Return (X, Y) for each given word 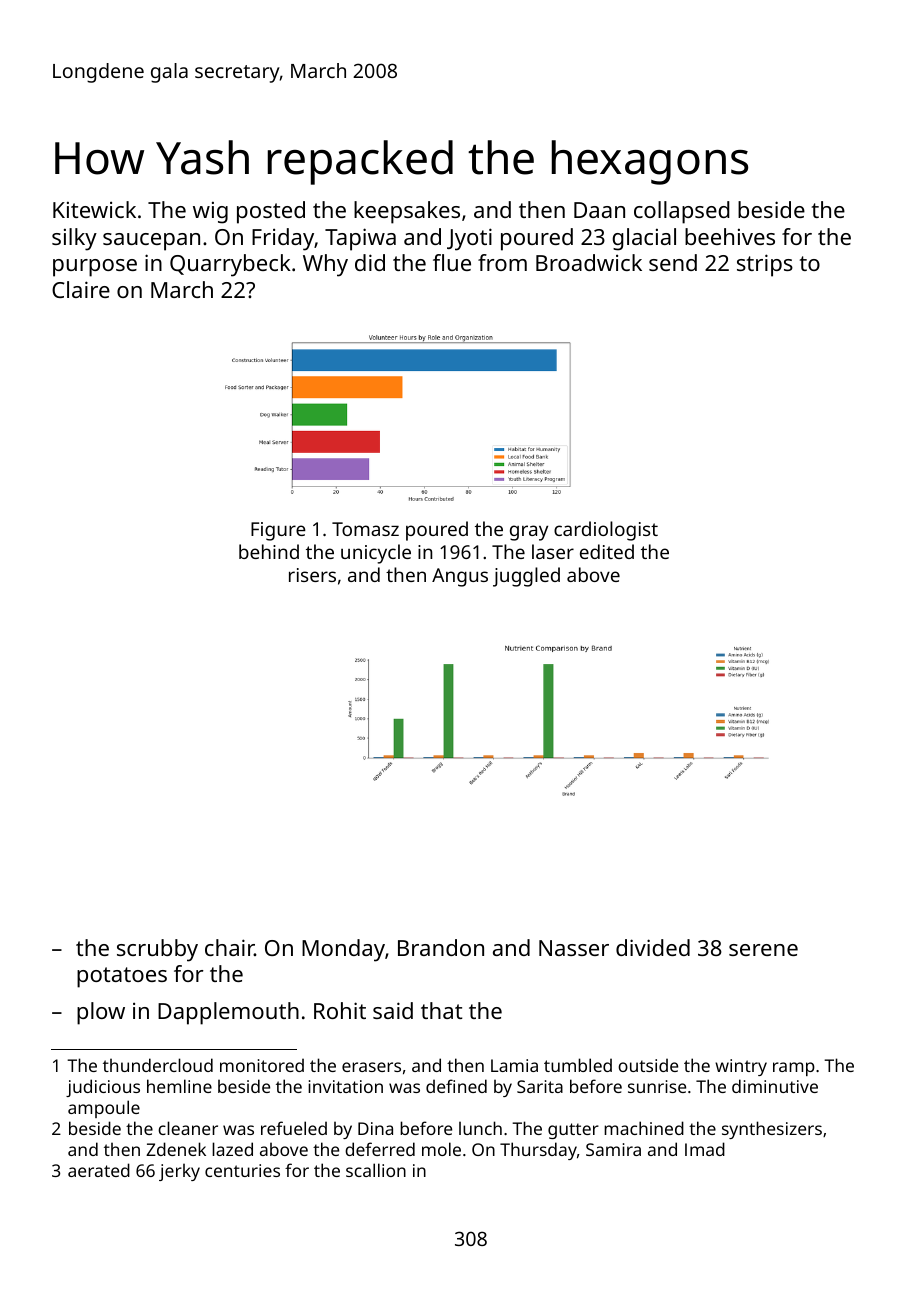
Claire (81, 289)
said (393, 1010)
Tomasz (365, 529)
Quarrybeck (230, 265)
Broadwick (589, 262)
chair (229, 947)
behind (269, 551)
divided (653, 947)
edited (607, 551)
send (673, 262)
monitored (262, 1065)
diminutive (775, 1086)
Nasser (574, 948)
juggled (526, 577)
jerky (179, 1172)
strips (765, 265)
